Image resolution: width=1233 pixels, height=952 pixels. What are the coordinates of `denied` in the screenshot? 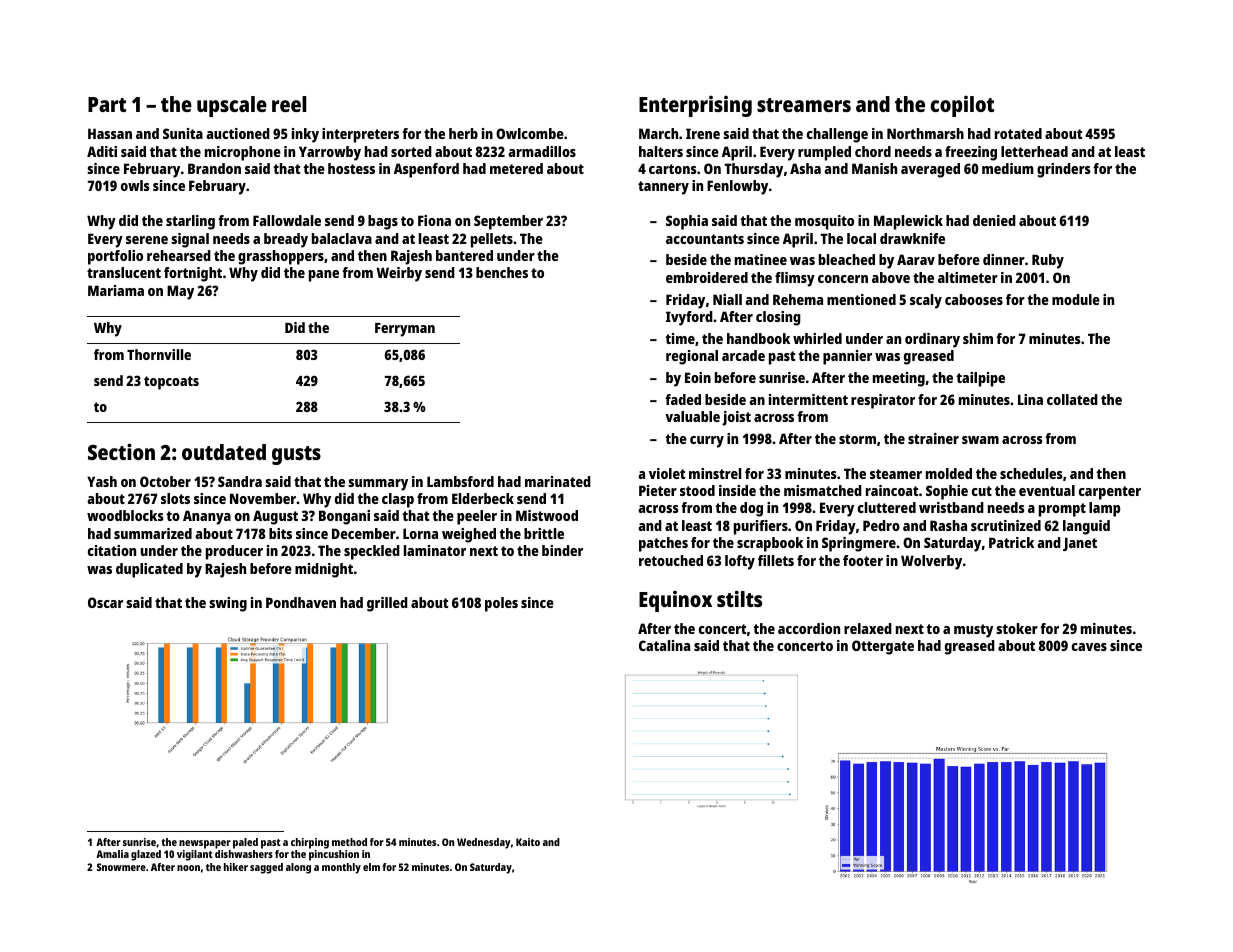 It's located at (994, 220).
